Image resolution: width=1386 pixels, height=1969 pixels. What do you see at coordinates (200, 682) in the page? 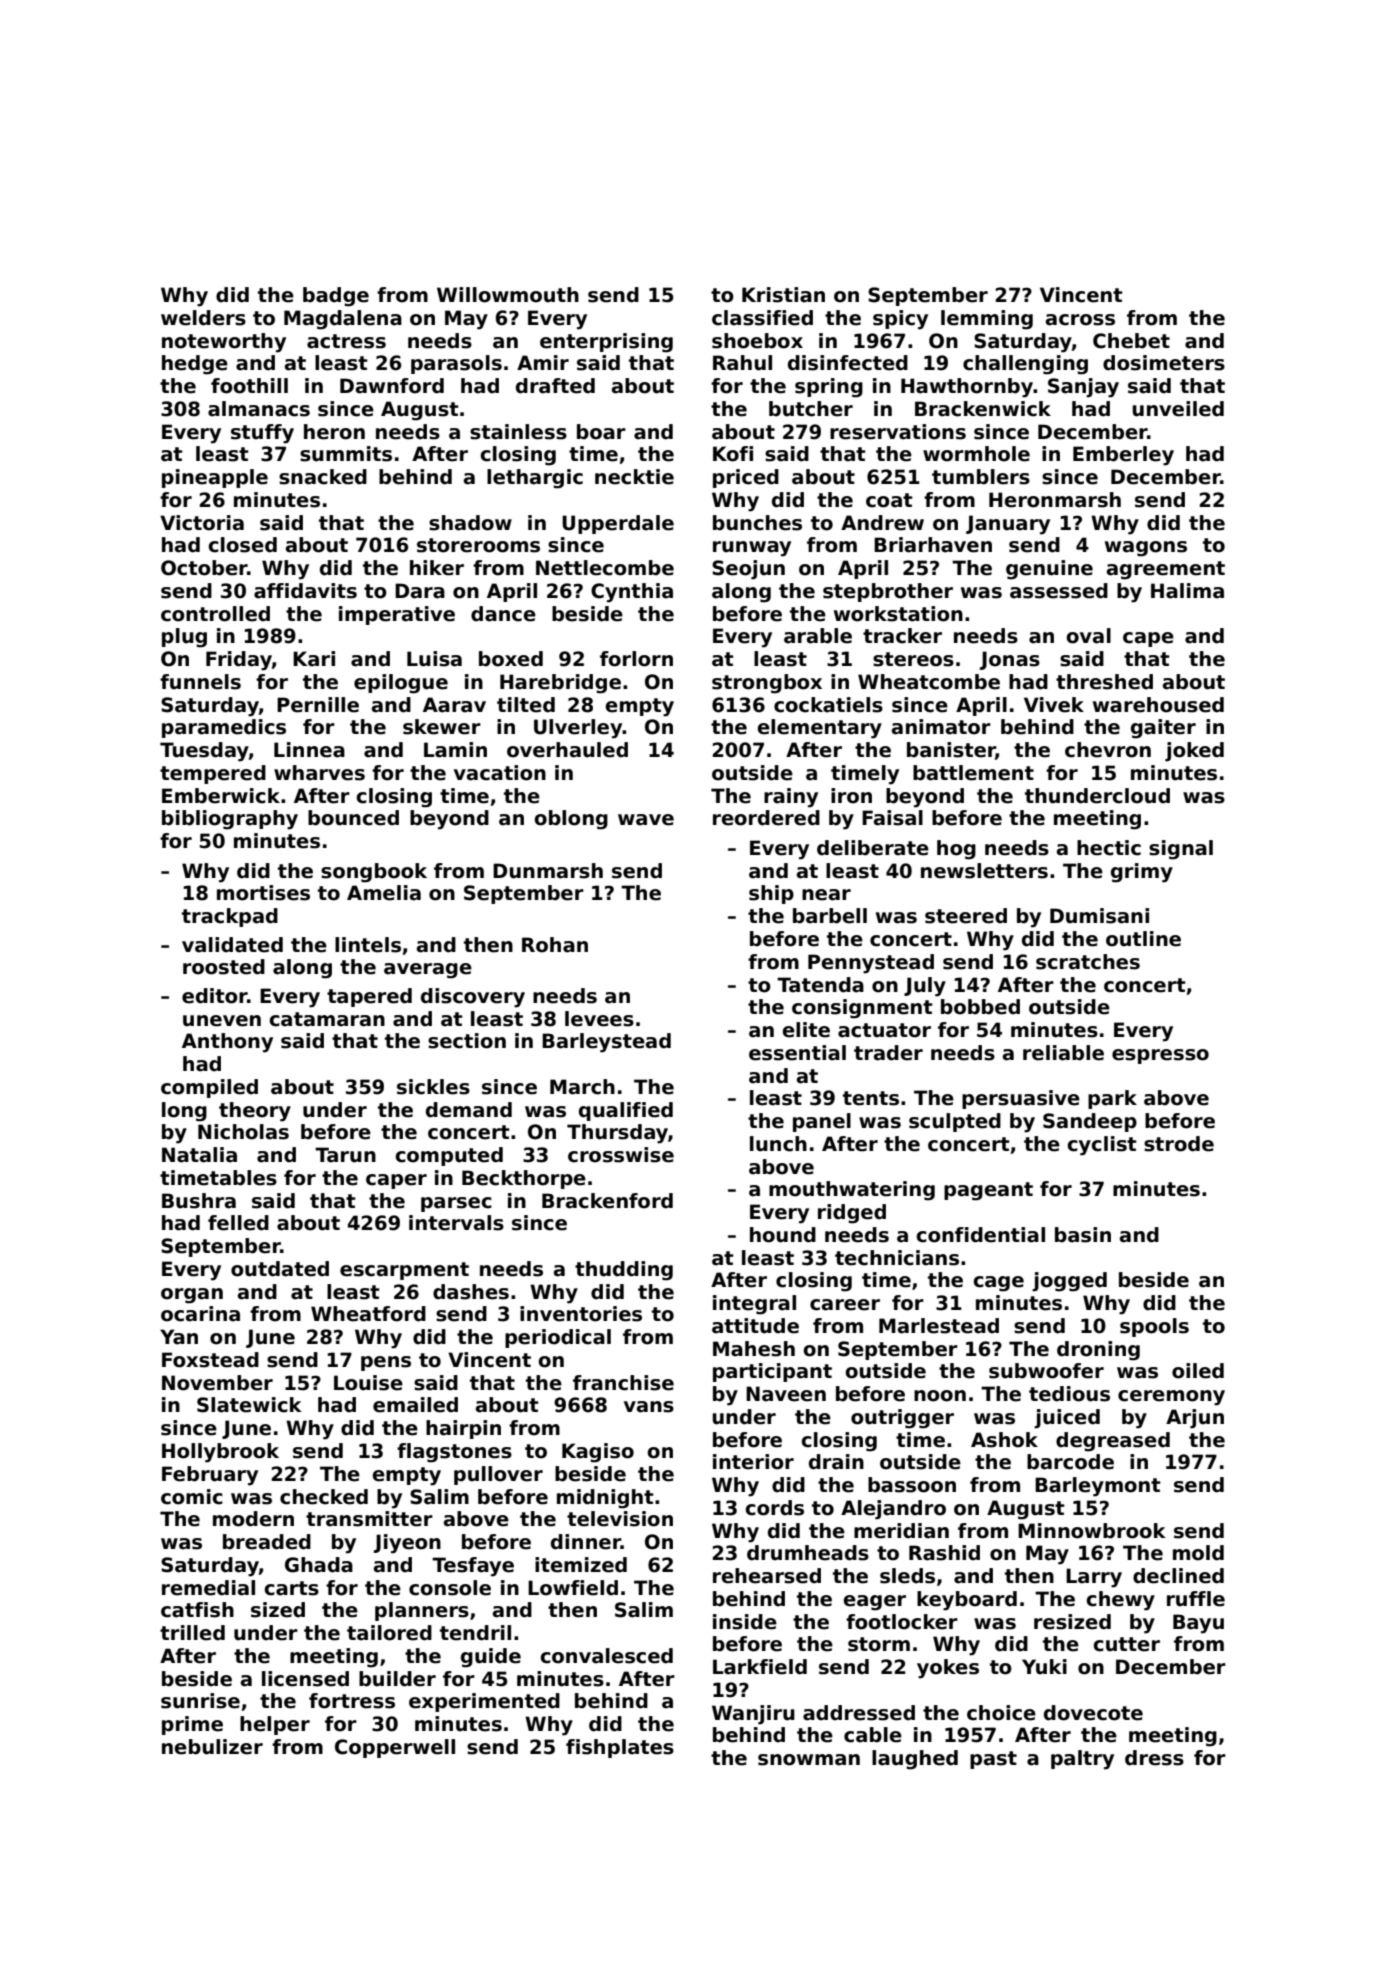
I see `funnels` at bounding box center [200, 682].
